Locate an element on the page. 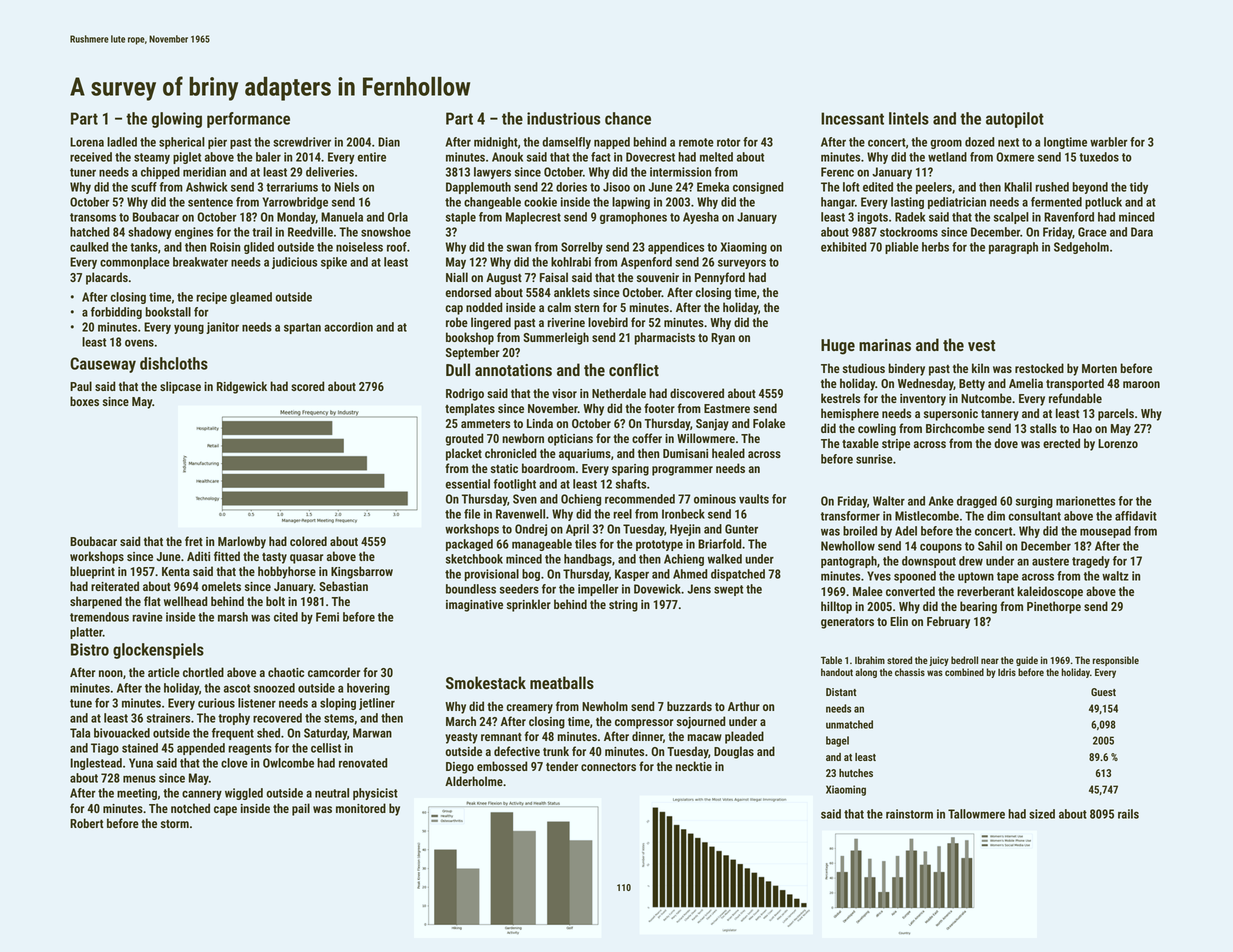  seeders is located at coordinates (519, 589).
